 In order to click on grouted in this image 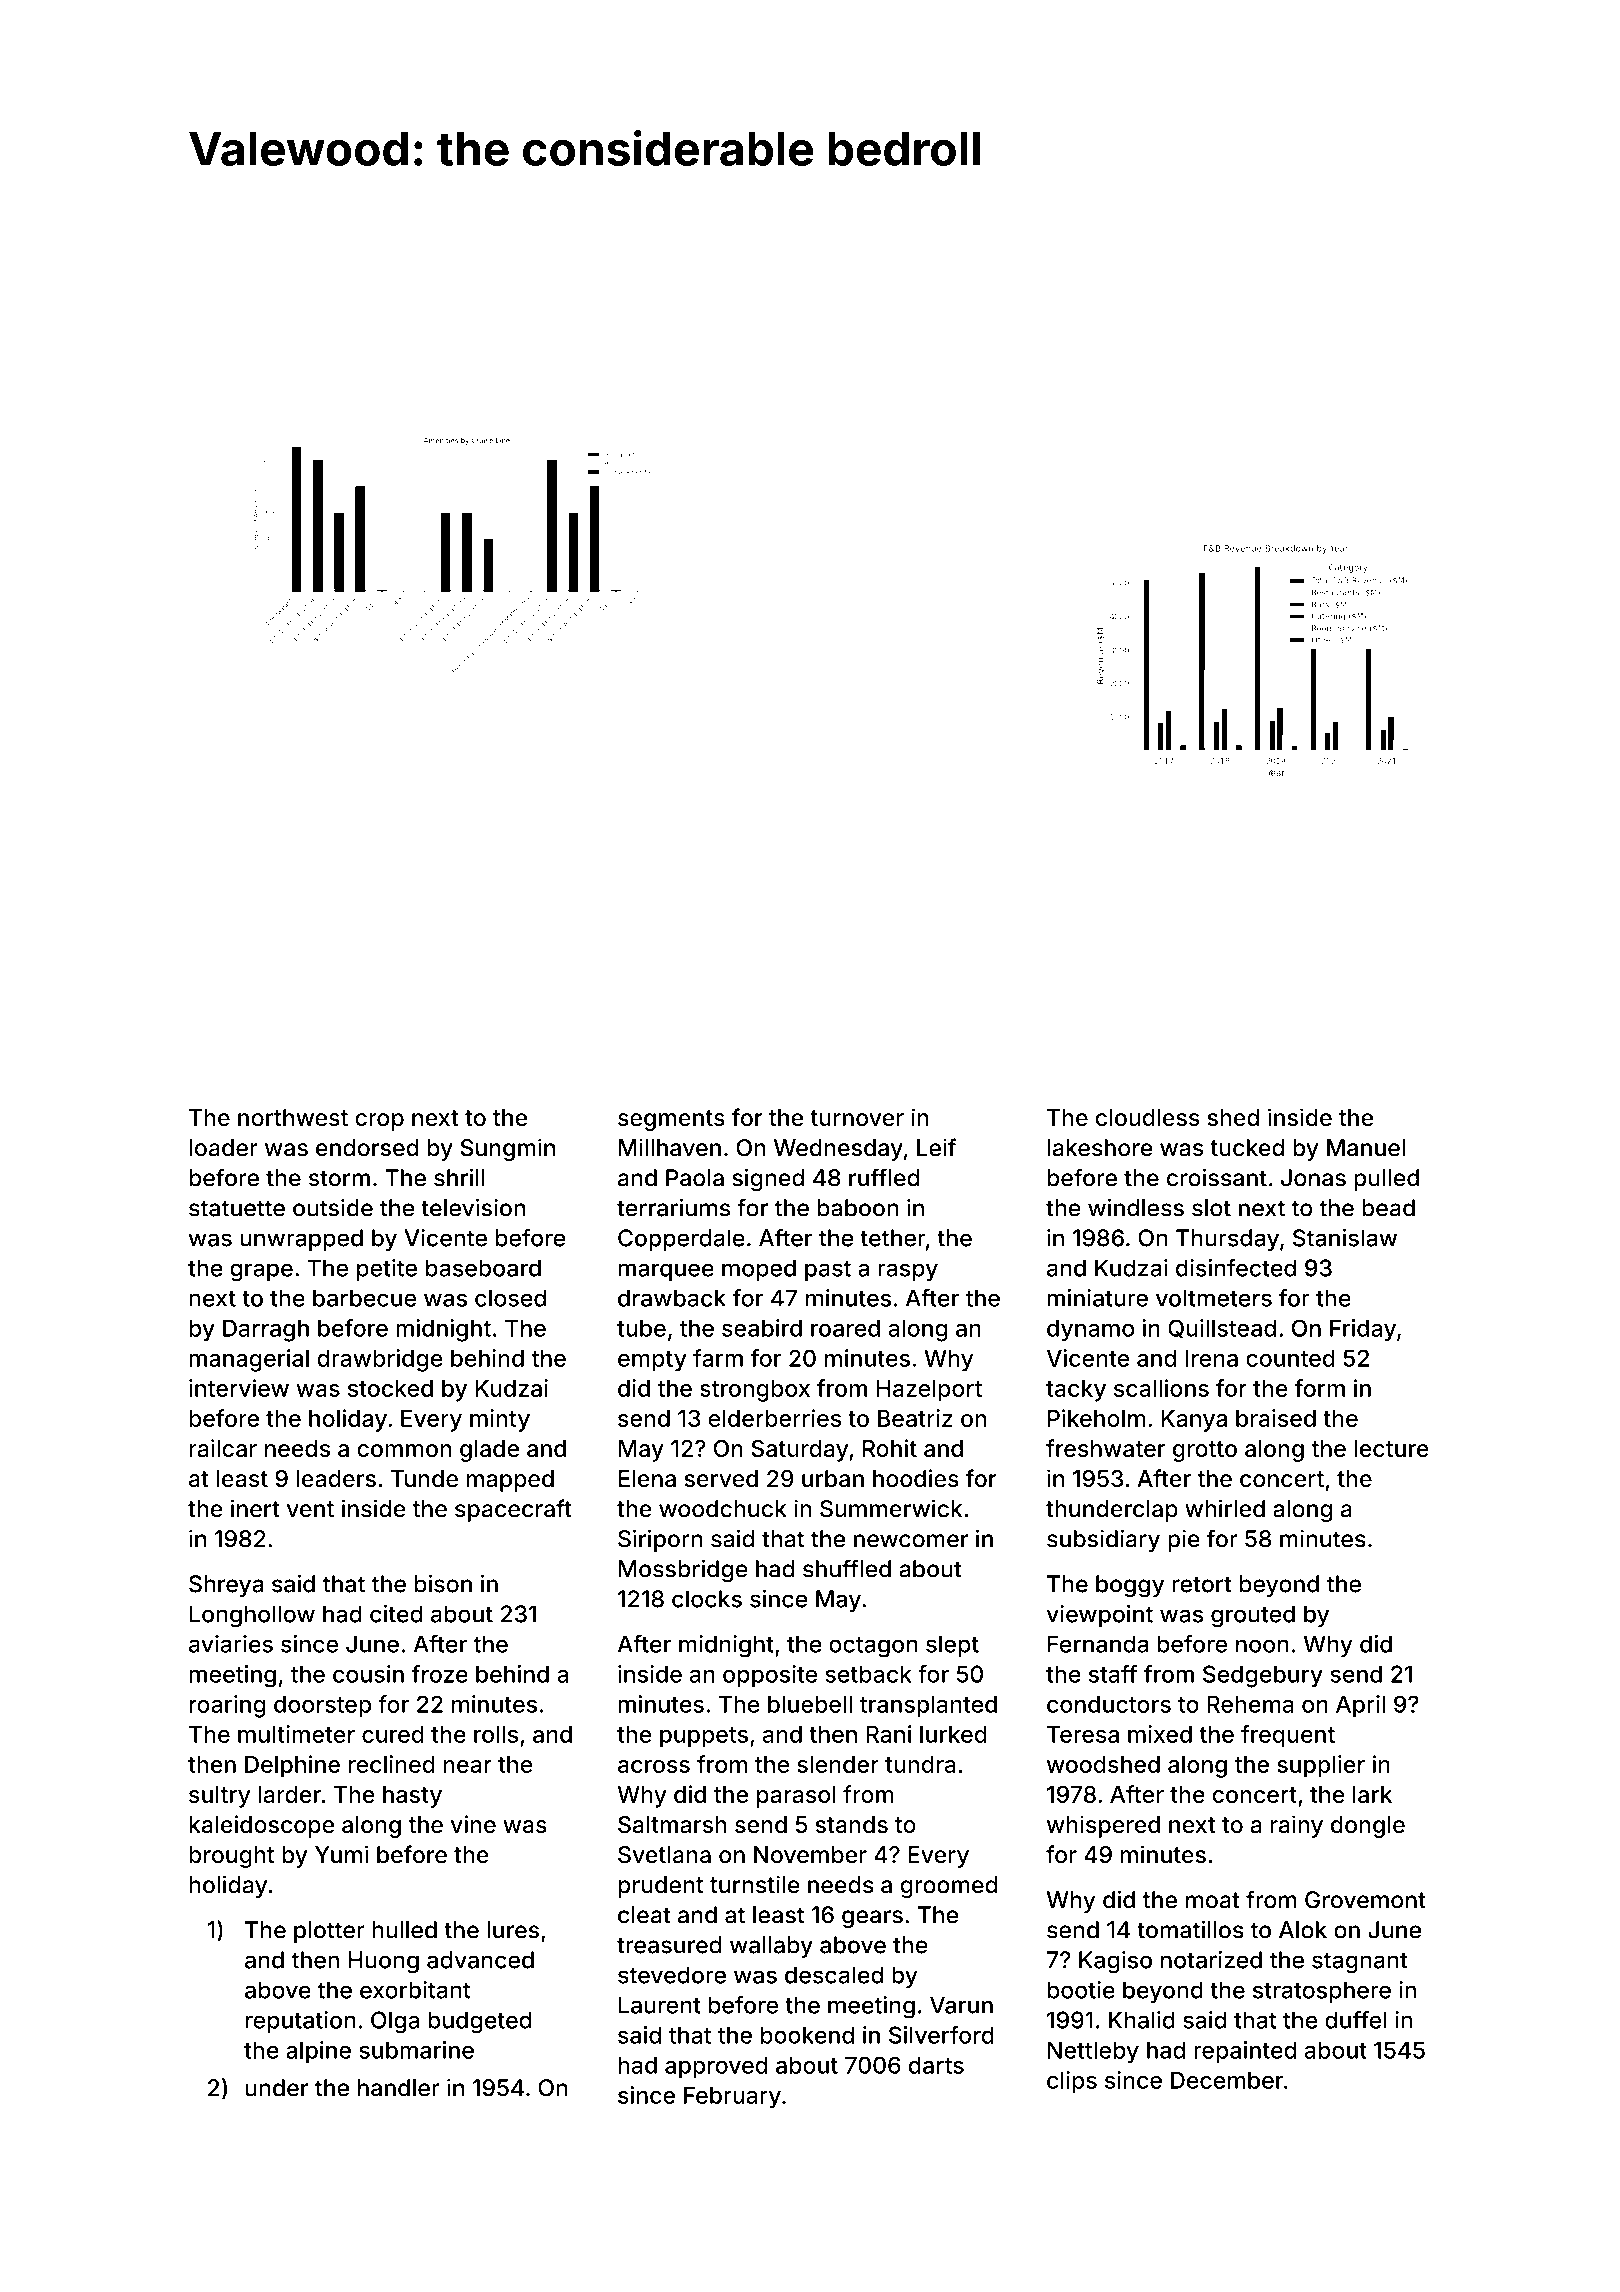, I will do `click(1253, 1616)`.
